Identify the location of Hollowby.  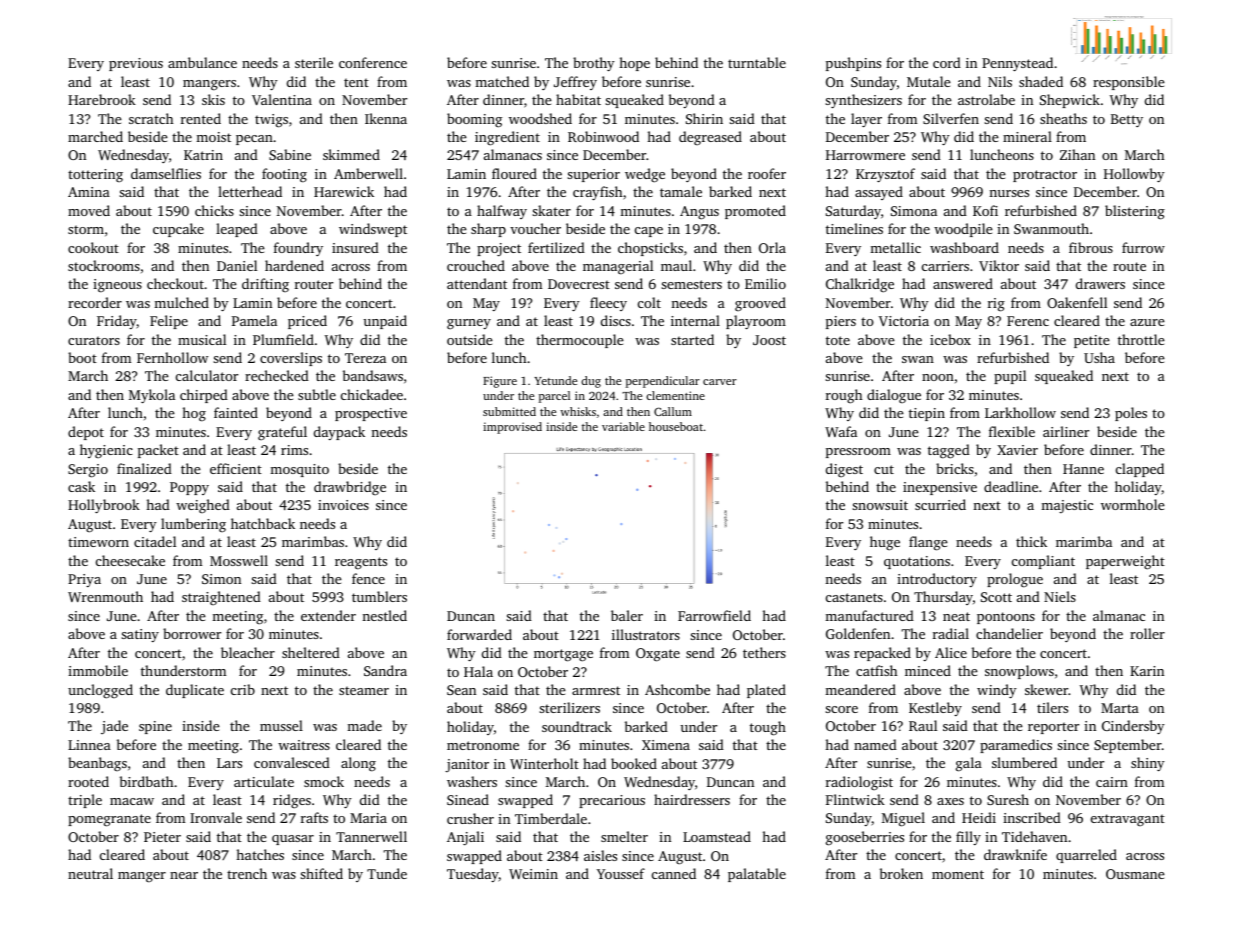
(1134, 175).
